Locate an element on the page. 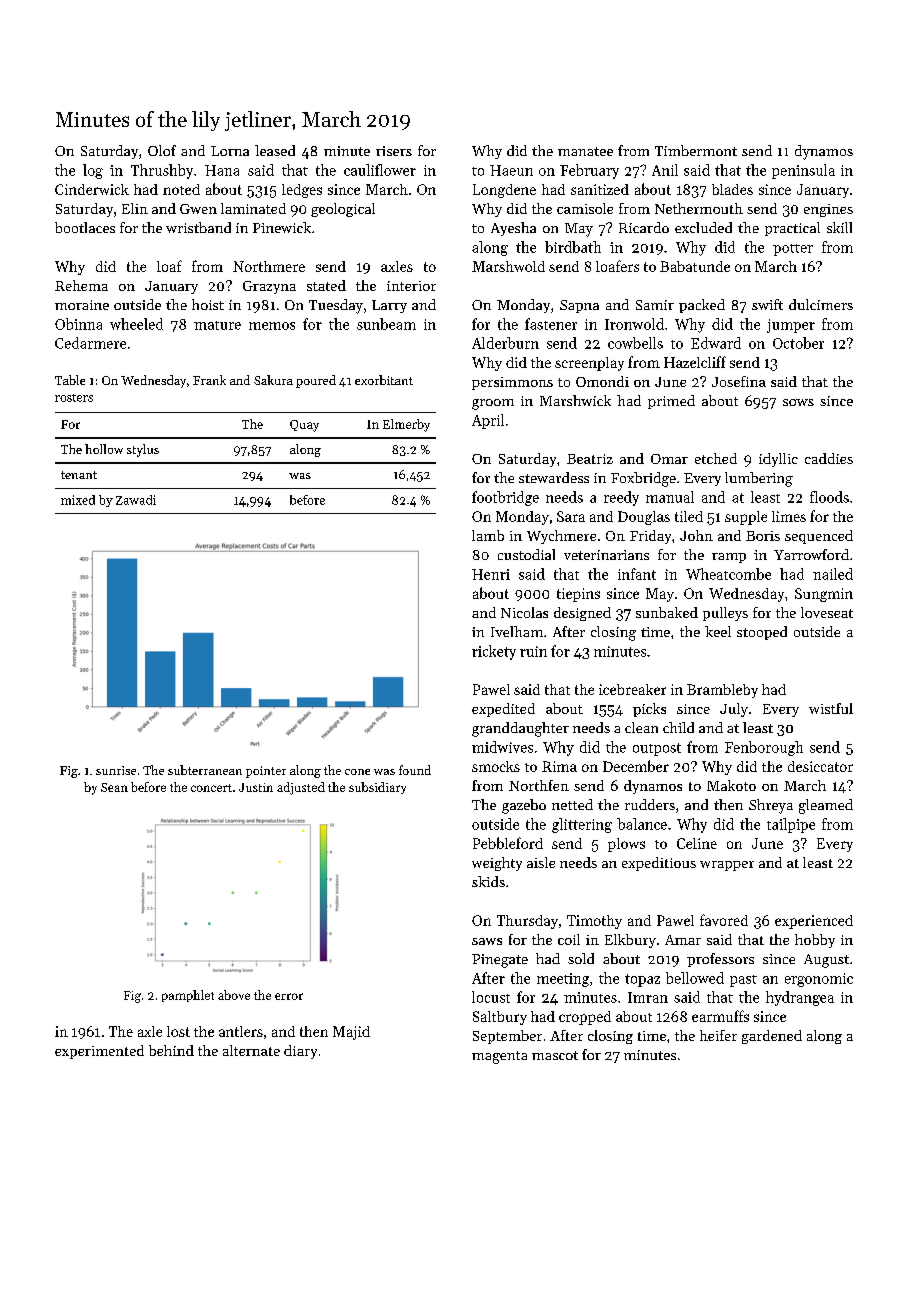  packed is located at coordinates (702, 306).
